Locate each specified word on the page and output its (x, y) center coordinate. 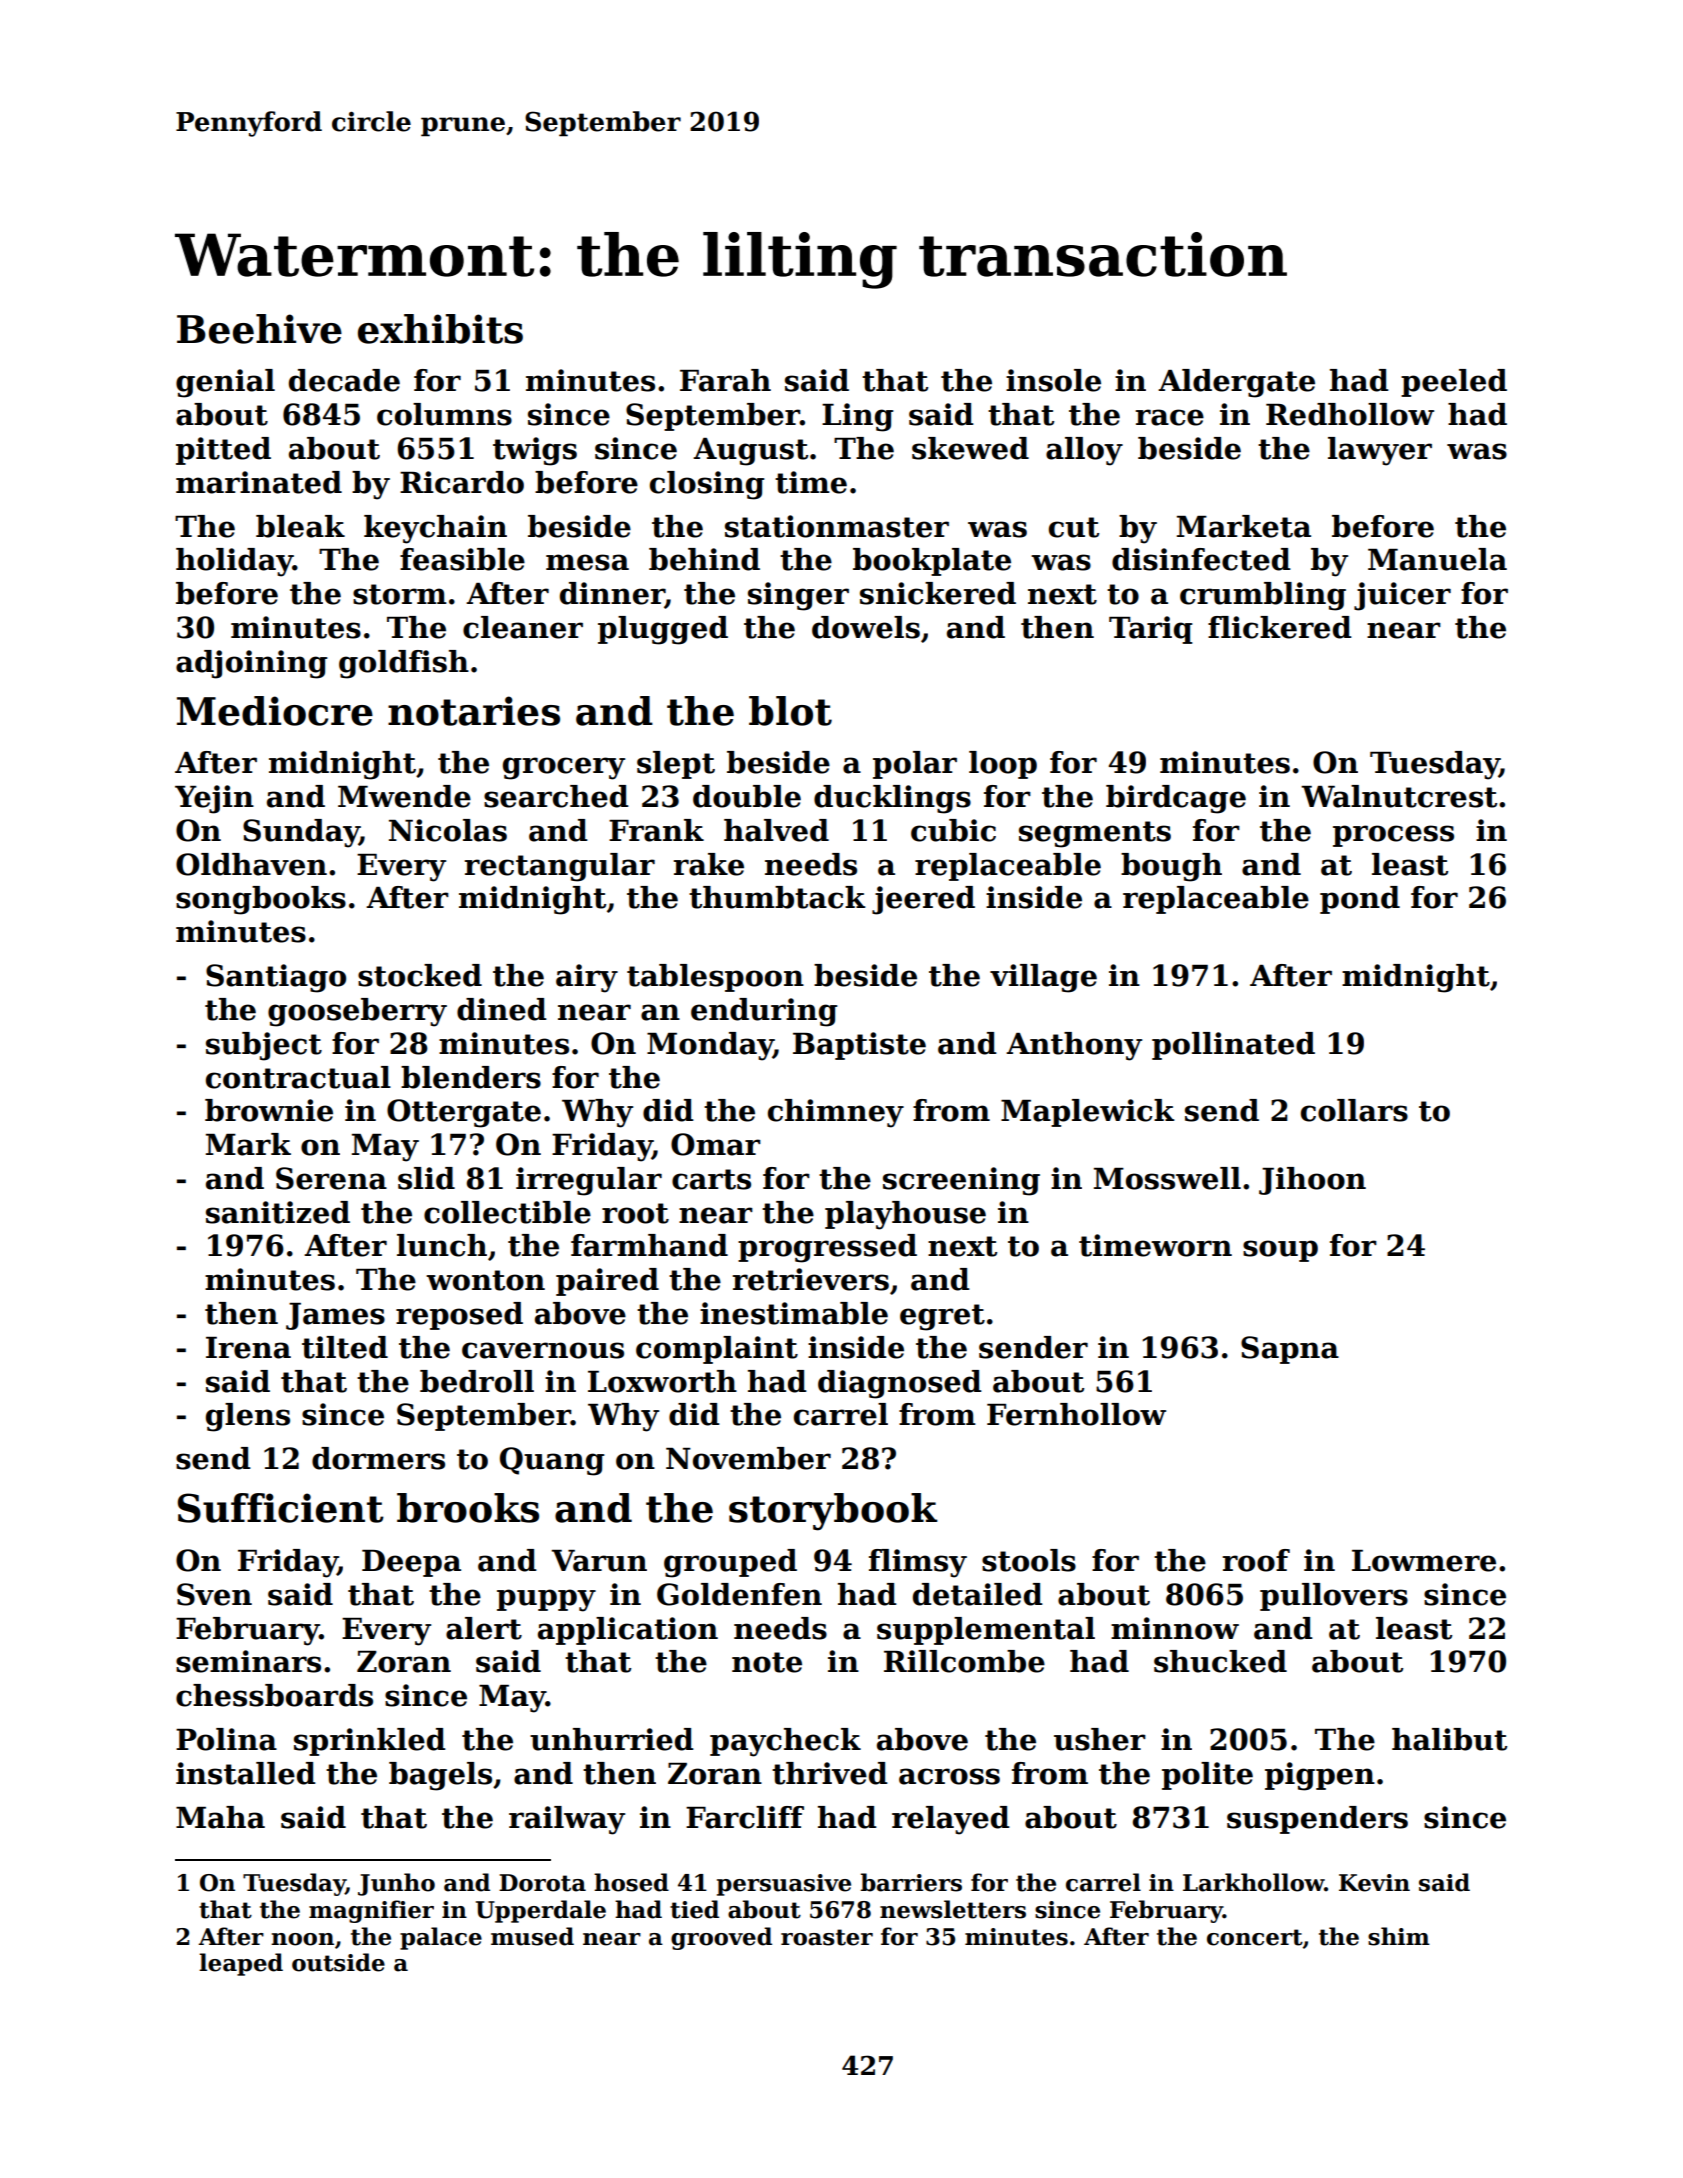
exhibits (440, 329)
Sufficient (281, 1508)
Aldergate (1236, 383)
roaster (827, 1937)
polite (1207, 1776)
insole (1053, 380)
